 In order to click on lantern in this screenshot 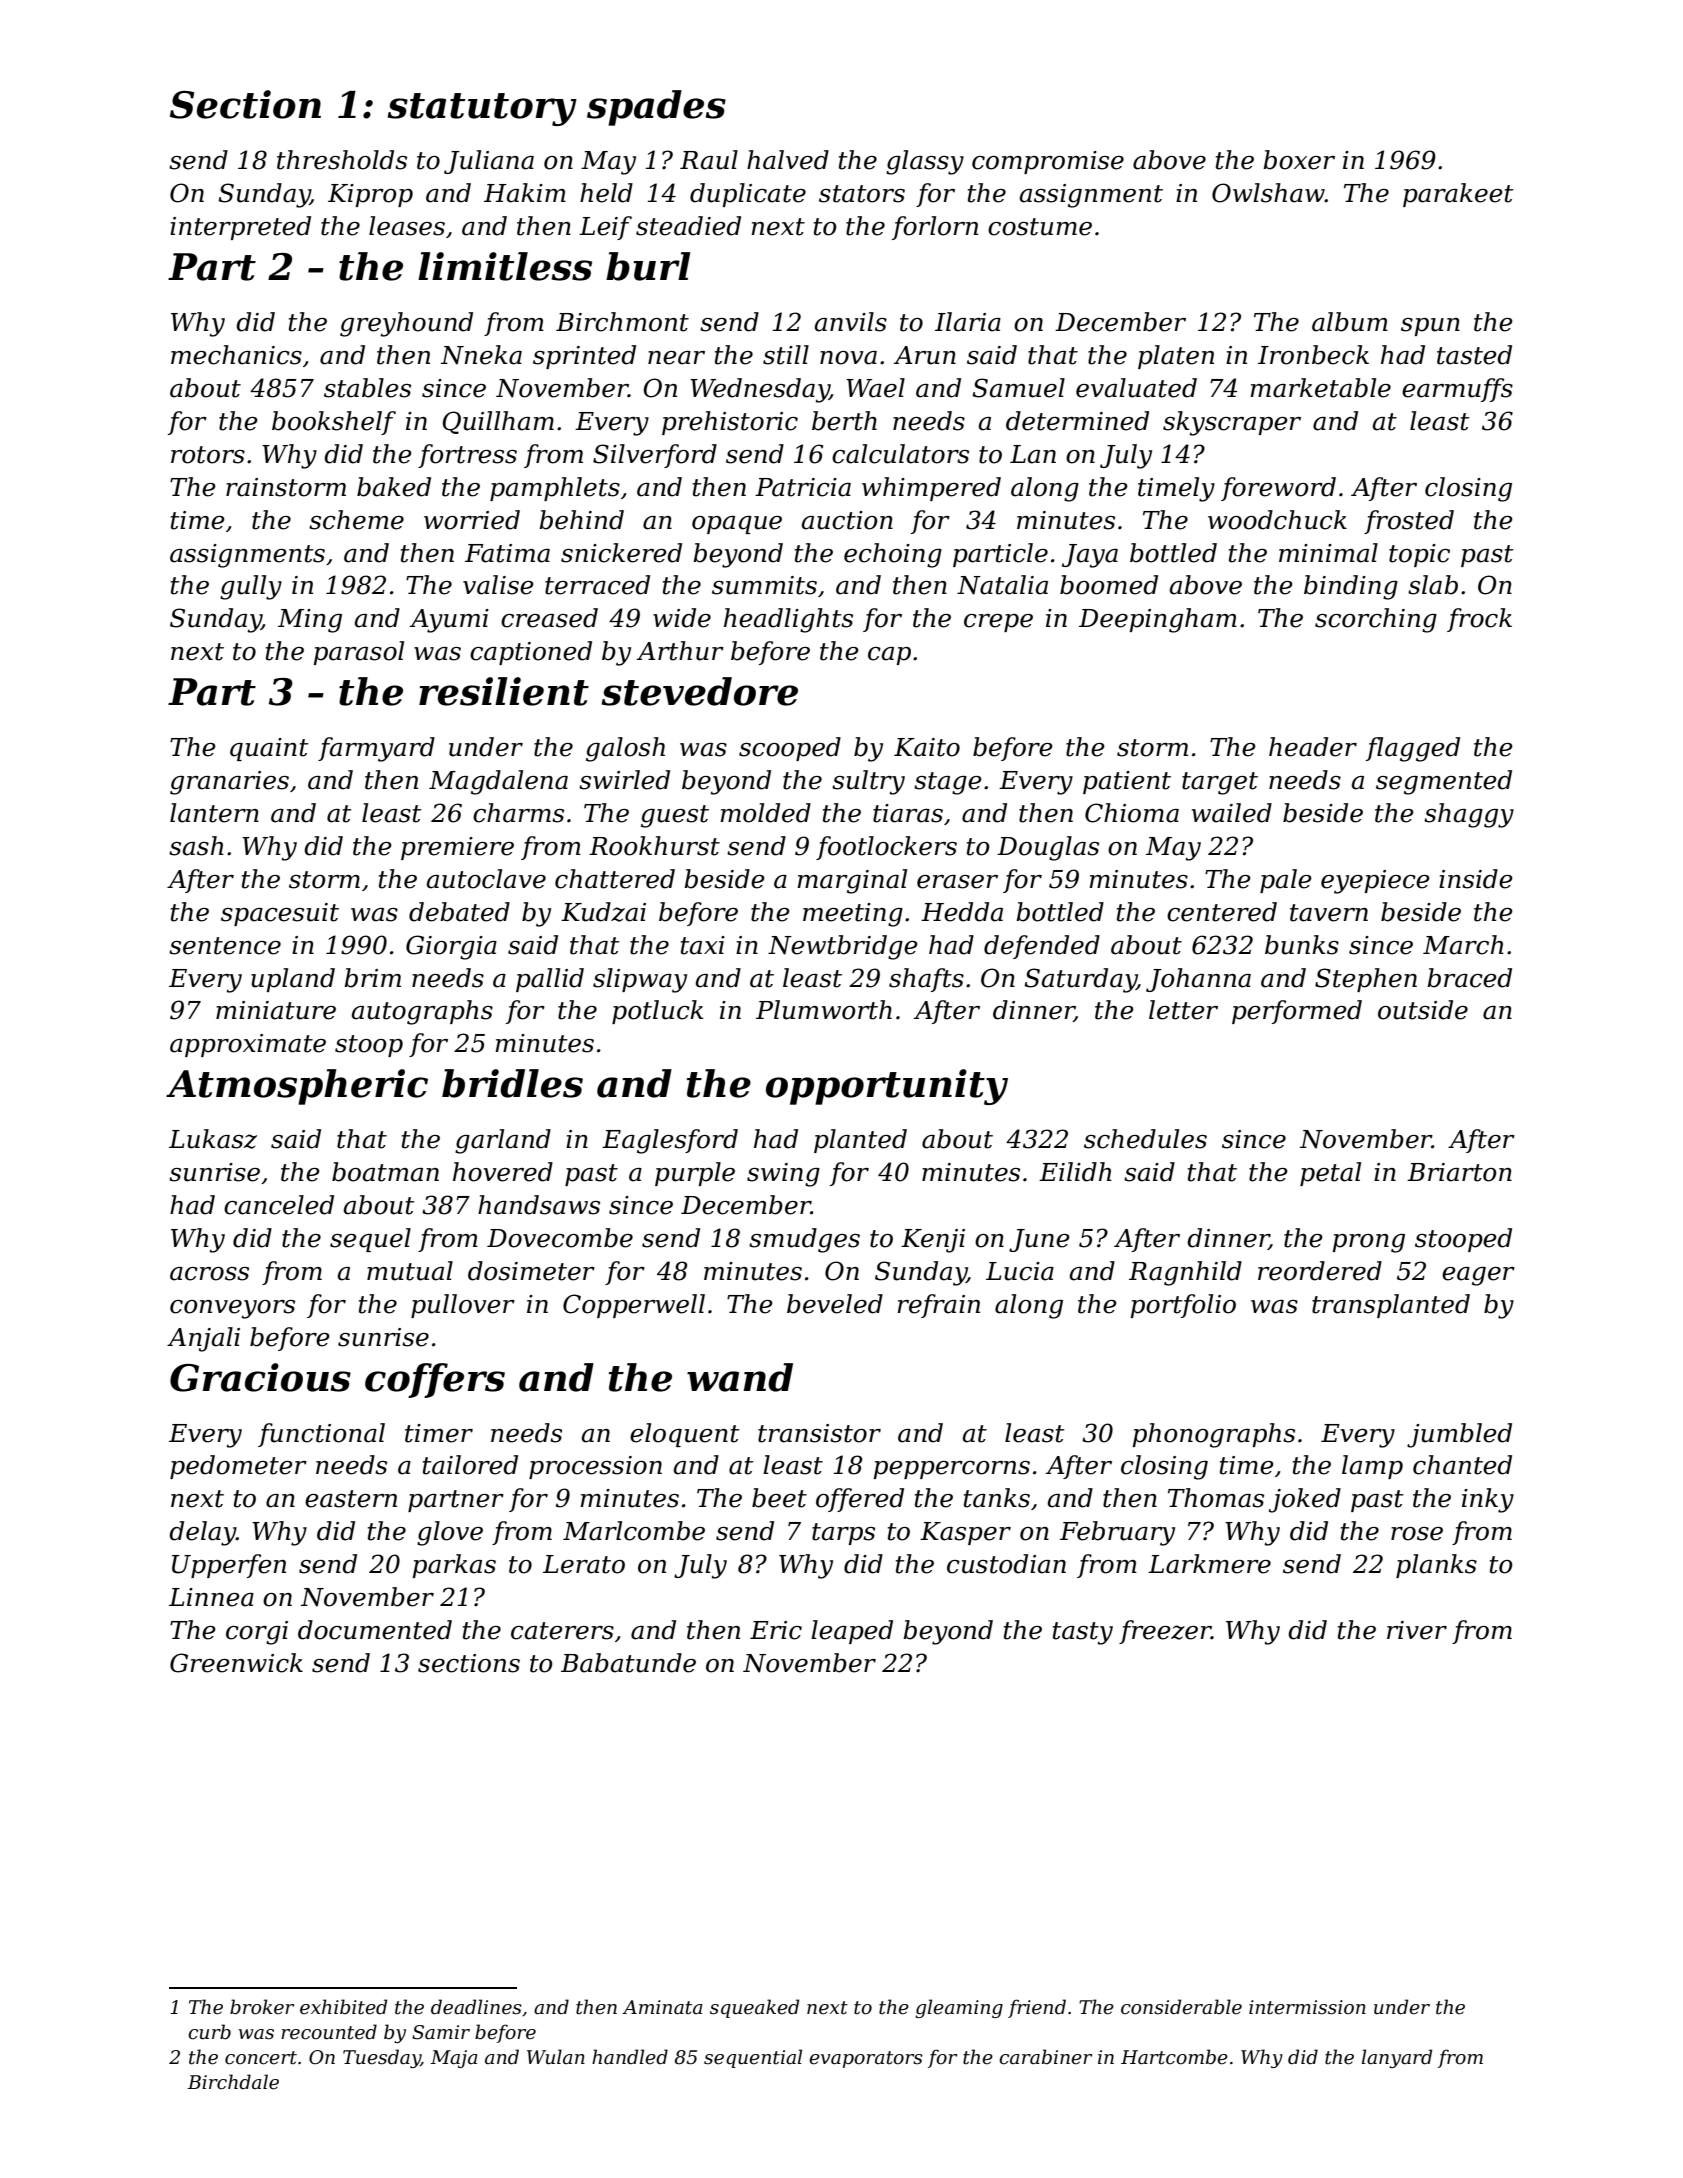, I will do `click(214, 813)`.
